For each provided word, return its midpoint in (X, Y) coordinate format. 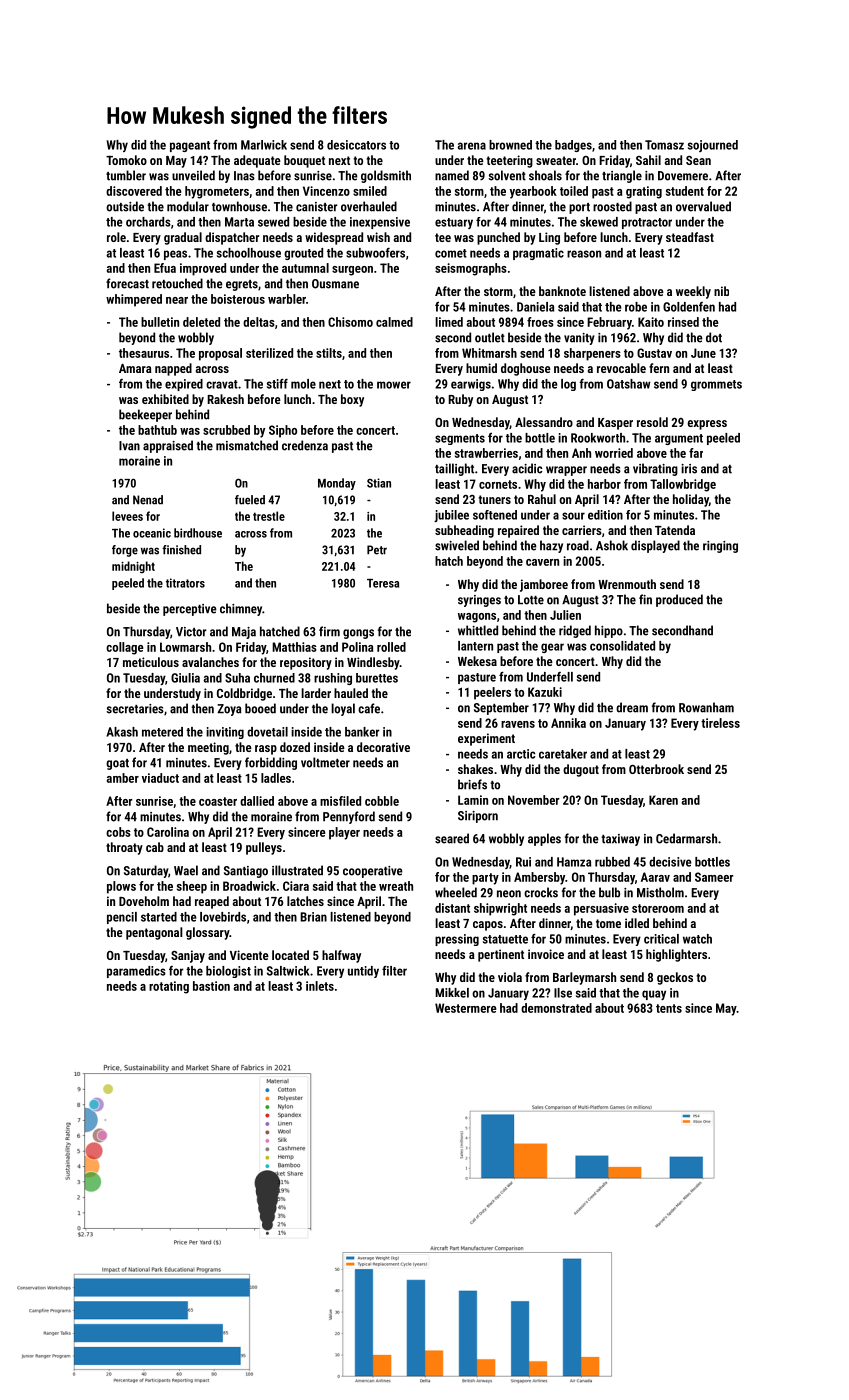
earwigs (471, 385)
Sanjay (188, 956)
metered (162, 732)
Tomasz (664, 145)
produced (679, 600)
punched (498, 238)
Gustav (654, 353)
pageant (190, 146)
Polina (357, 647)
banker (362, 732)
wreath (396, 886)
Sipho (283, 431)
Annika (568, 723)
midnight (133, 567)
